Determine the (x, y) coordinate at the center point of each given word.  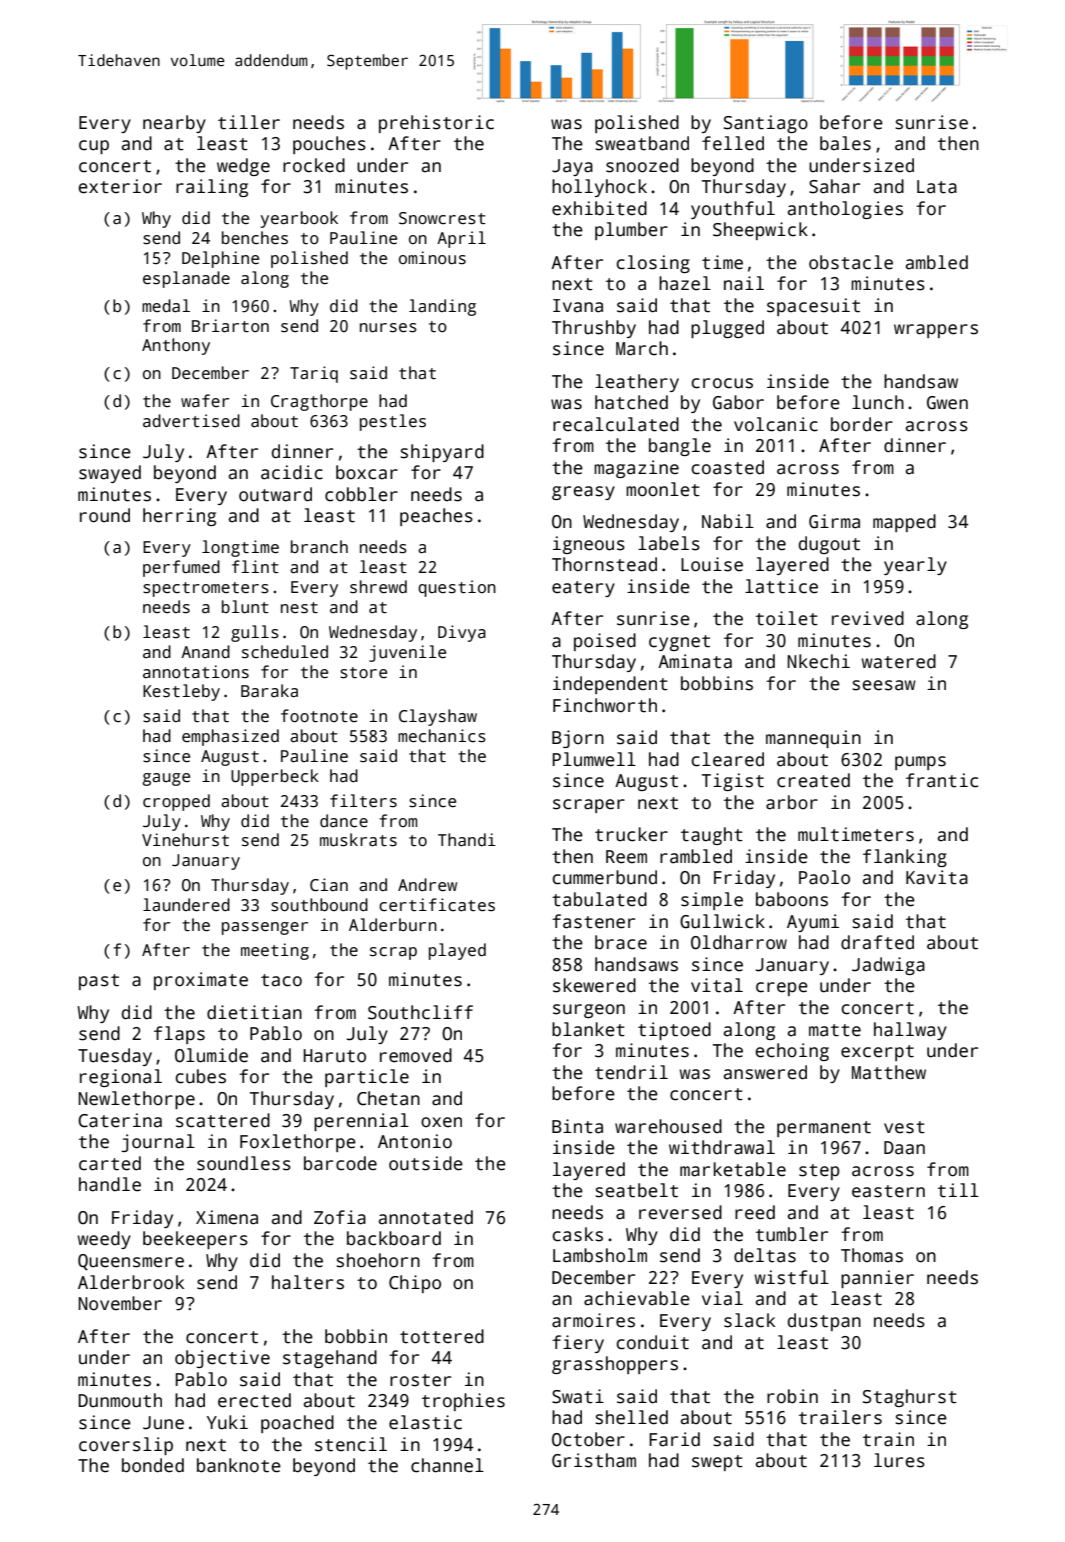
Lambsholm (600, 1255)
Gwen (947, 403)
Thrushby (594, 329)
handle (110, 1184)
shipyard (442, 453)
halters (308, 1282)
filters (363, 801)
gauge (166, 779)
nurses (388, 328)
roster (420, 1380)
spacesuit (813, 307)
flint (255, 566)
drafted (877, 942)
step (819, 1172)
